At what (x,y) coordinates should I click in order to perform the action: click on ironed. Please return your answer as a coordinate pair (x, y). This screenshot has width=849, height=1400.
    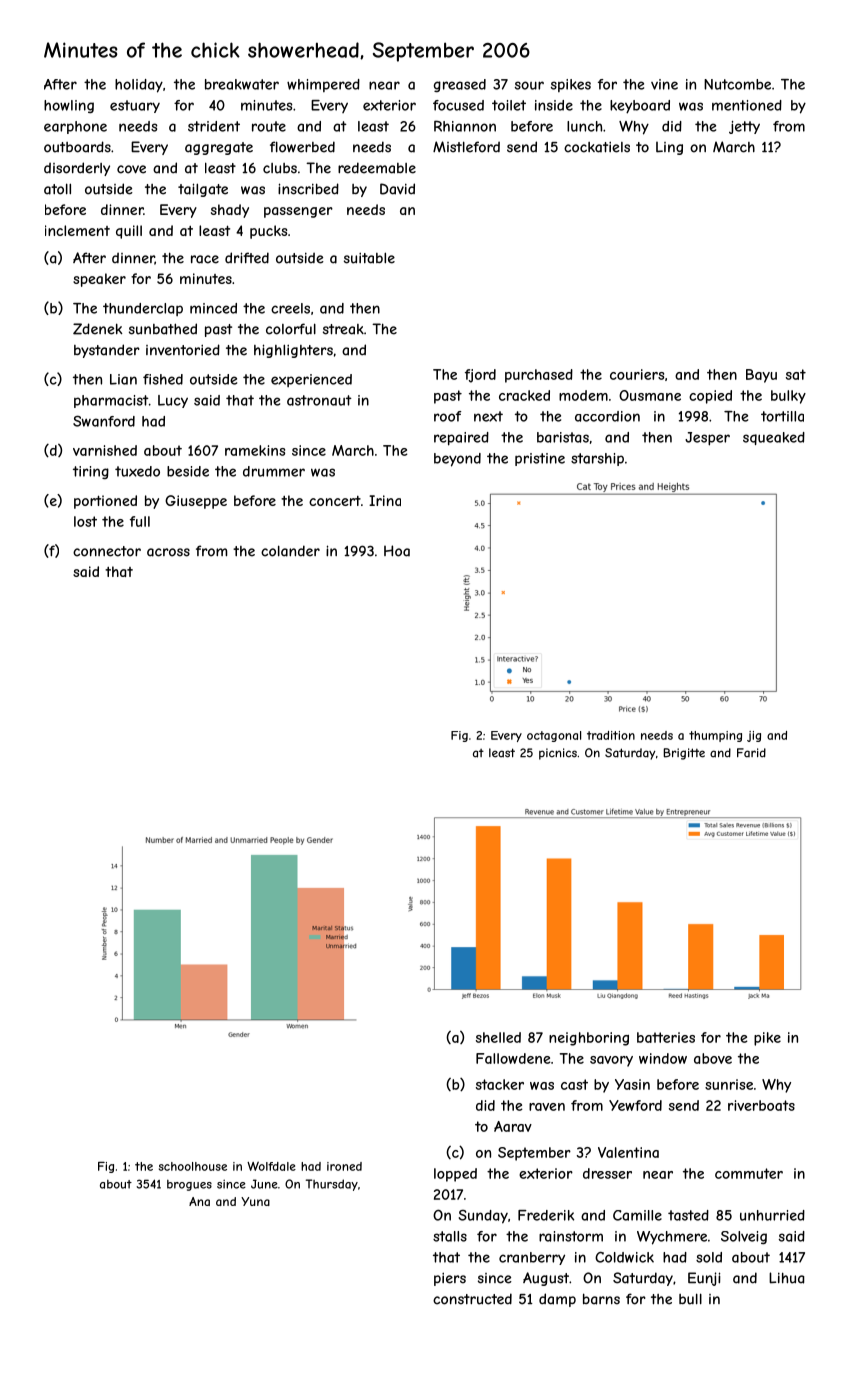
    Looking at the image, I should click on (344, 1166).
